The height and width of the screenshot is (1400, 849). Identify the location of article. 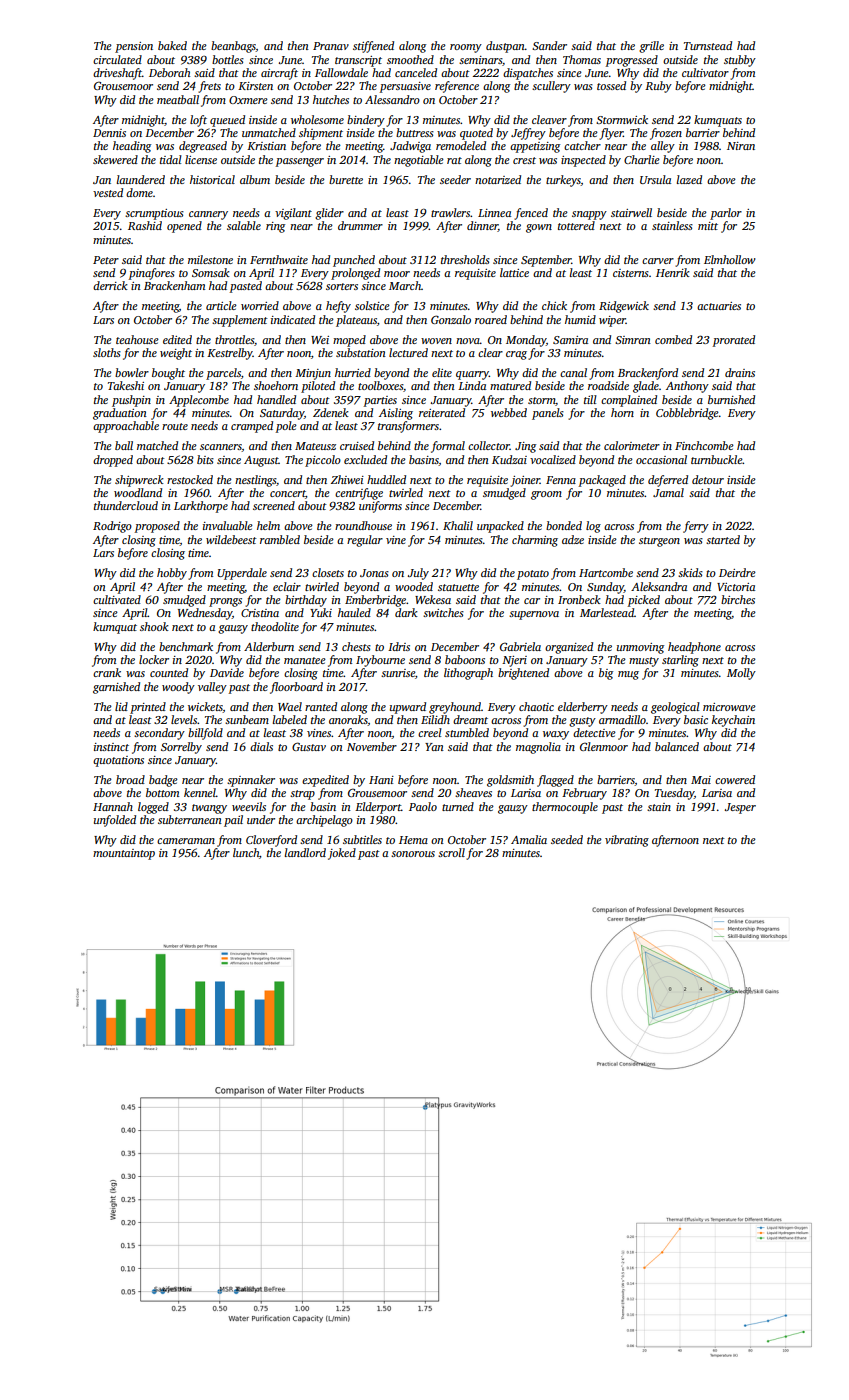
(221, 305).
